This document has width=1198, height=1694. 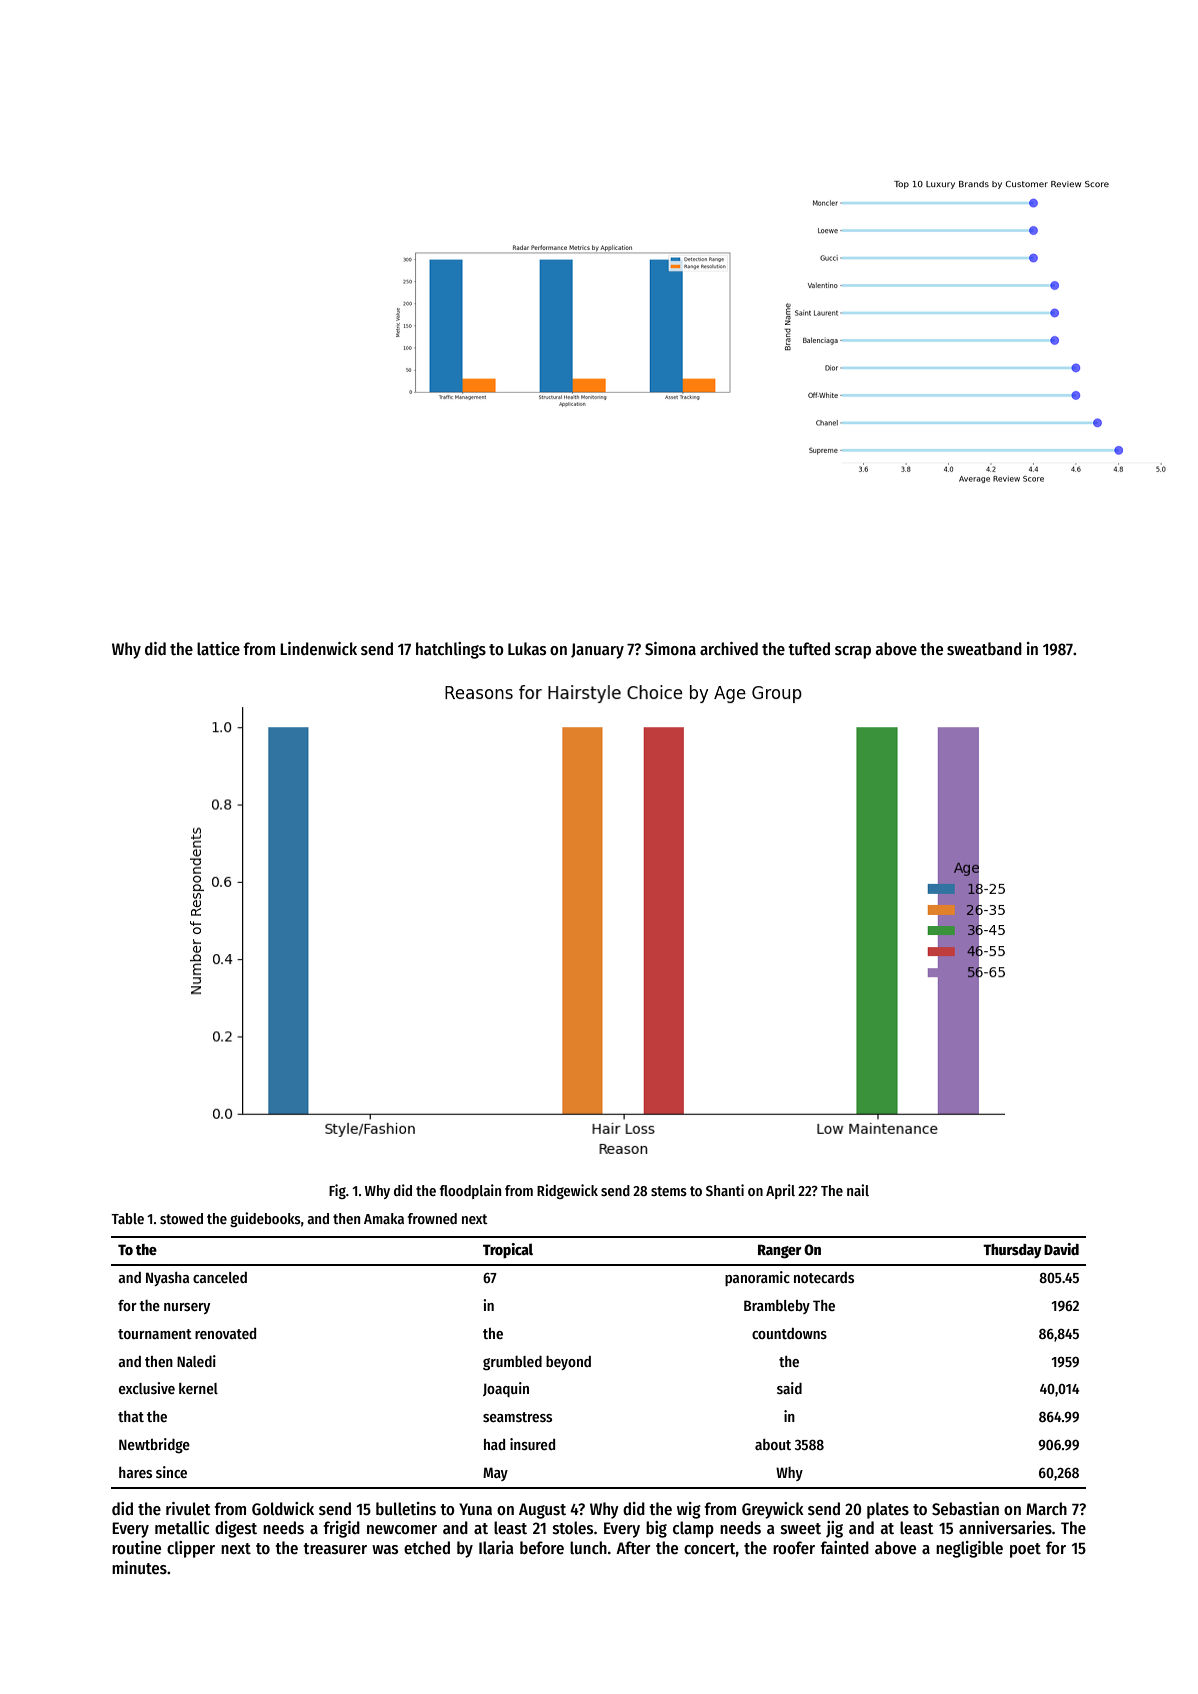 I want to click on Simona, so click(x=670, y=649).
